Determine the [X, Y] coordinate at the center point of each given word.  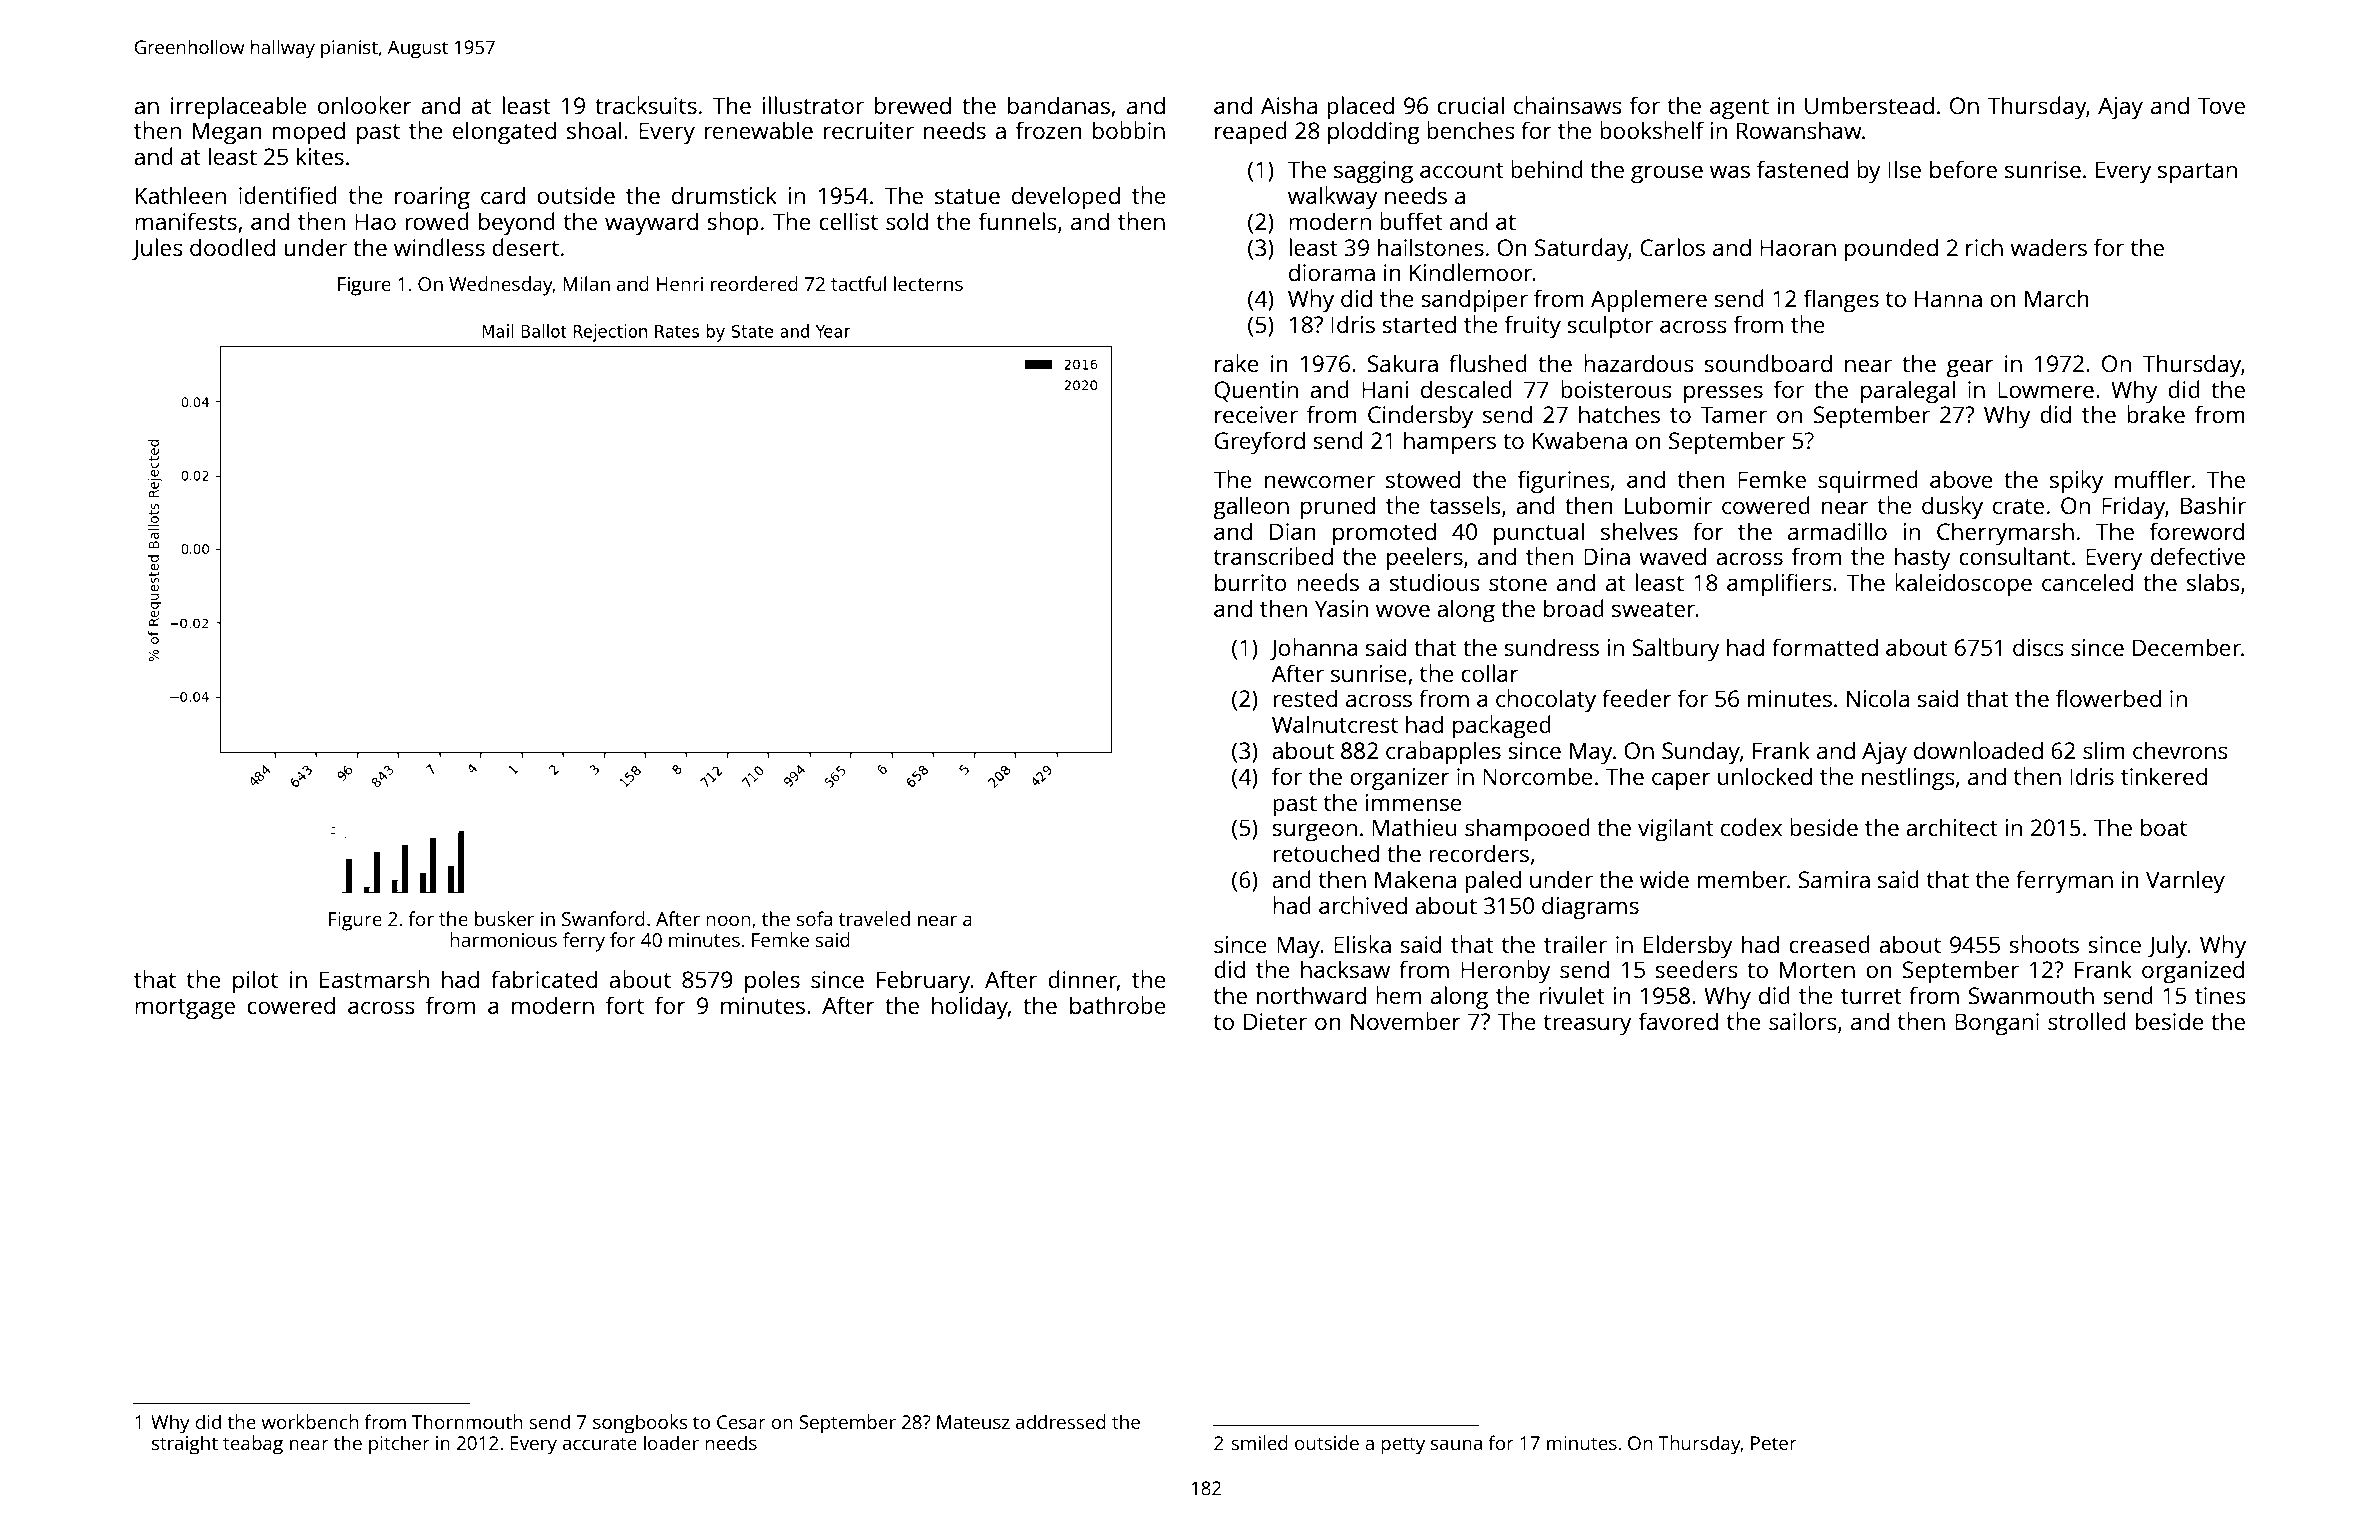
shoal [594, 130]
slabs [2213, 582]
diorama [1332, 272]
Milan [586, 283]
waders [2048, 247]
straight [185, 1445]
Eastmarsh [374, 979]
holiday [970, 1008]
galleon [1251, 508]
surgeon [1314, 832]
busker [504, 918]
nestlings [1908, 779]
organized [2193, 972]
